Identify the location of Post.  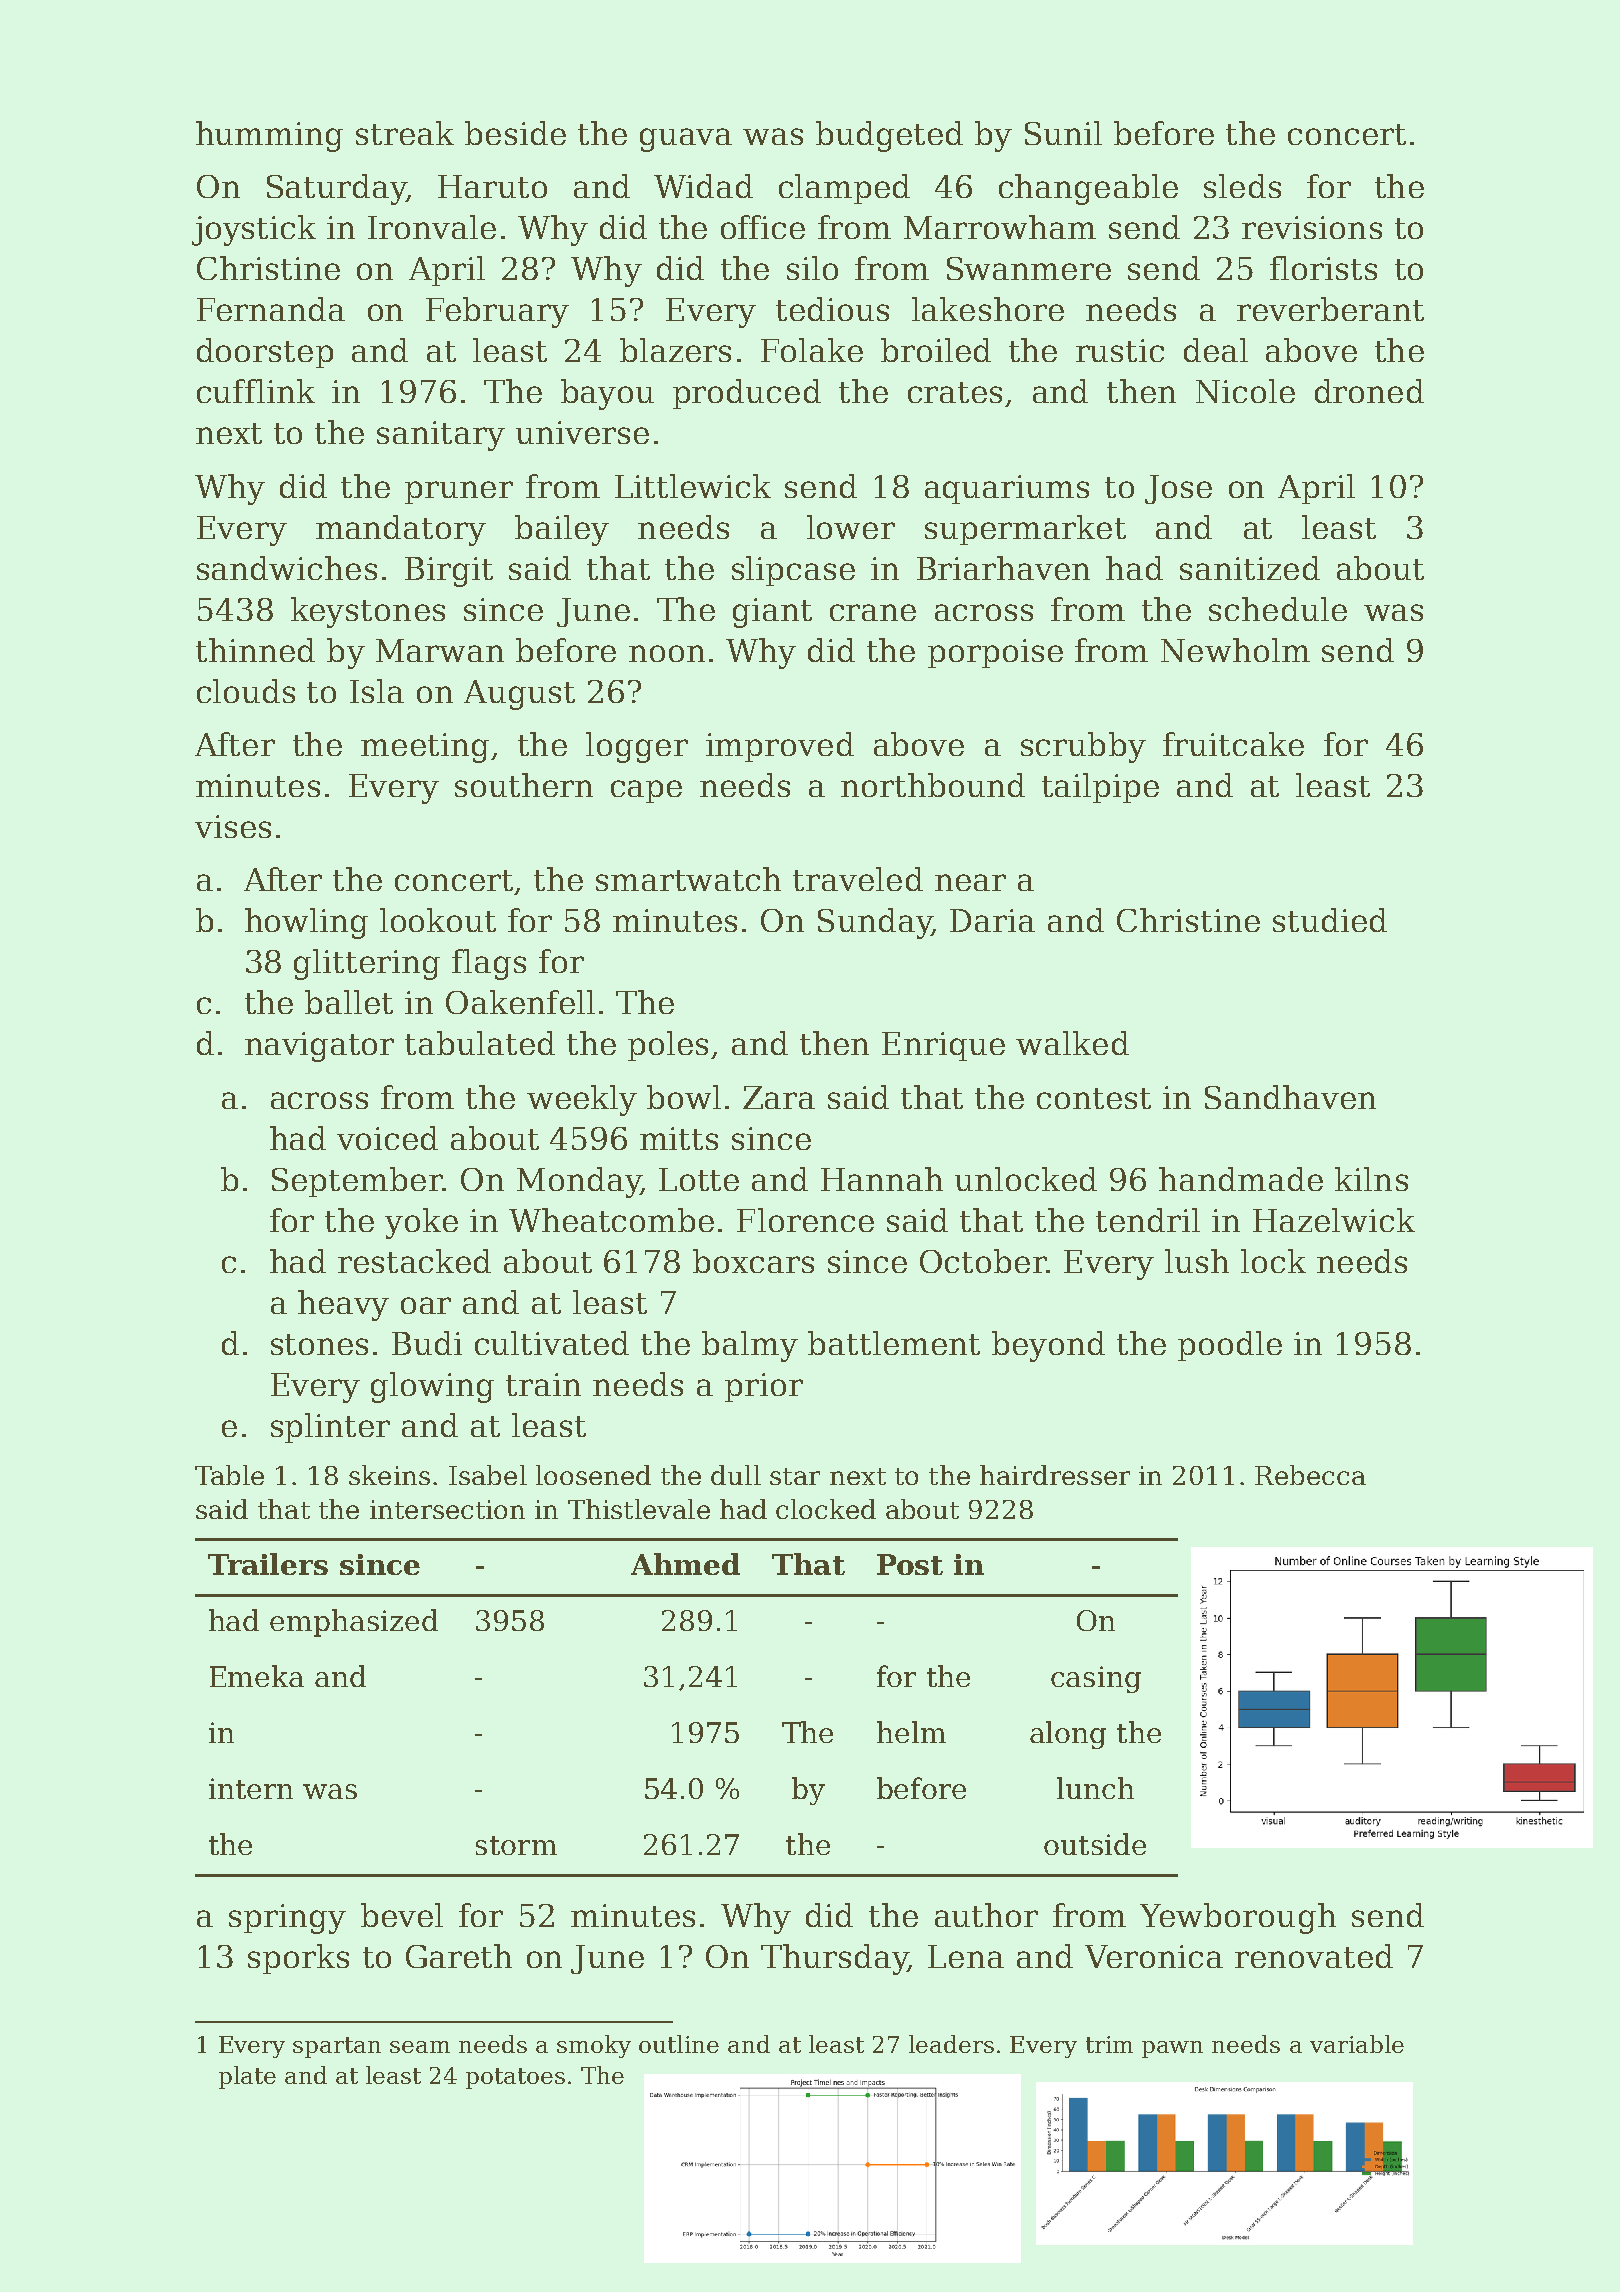
(910, 1564).
